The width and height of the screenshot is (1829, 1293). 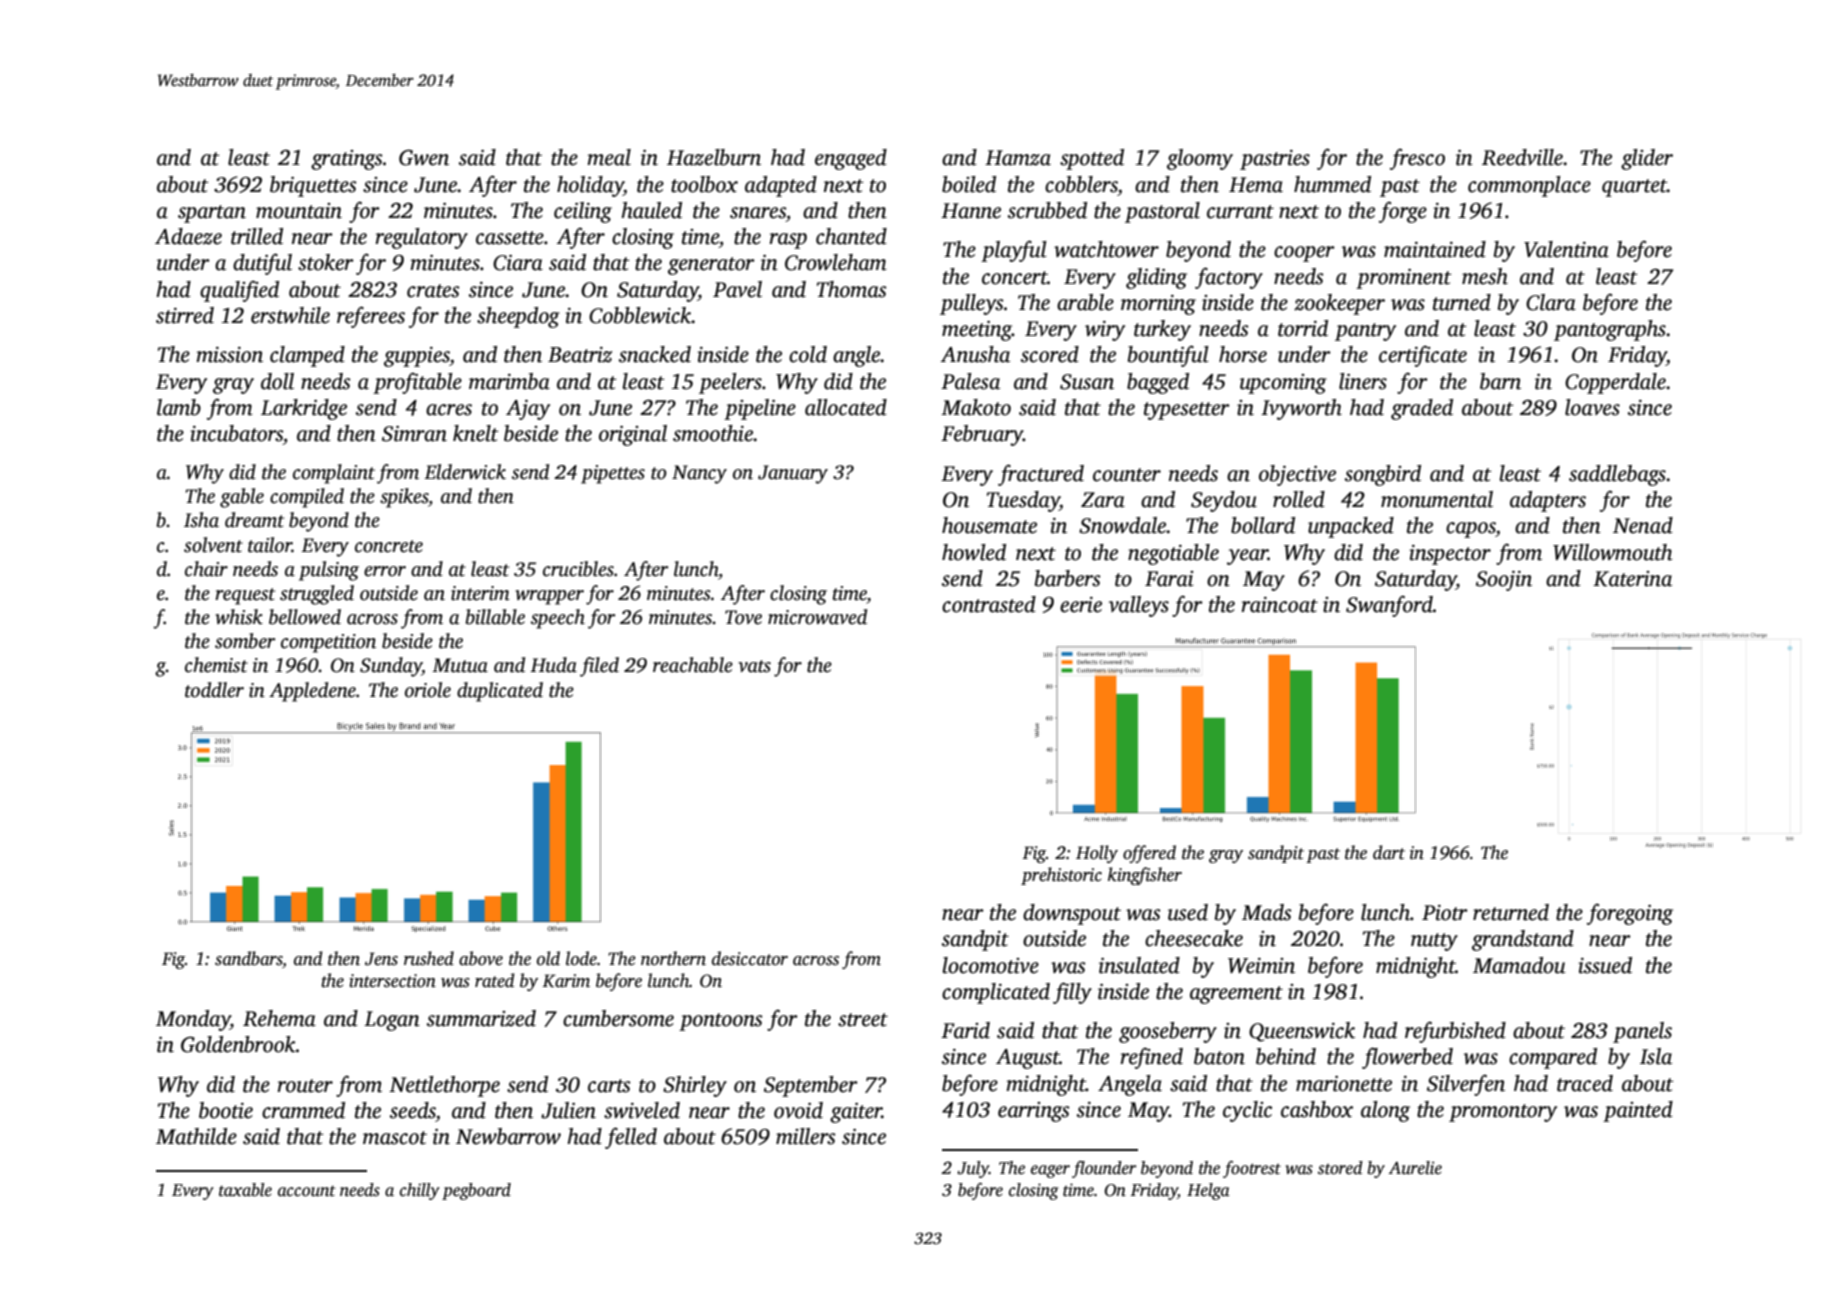 I want to click on Shirley, so click(x=695, y=1086).
